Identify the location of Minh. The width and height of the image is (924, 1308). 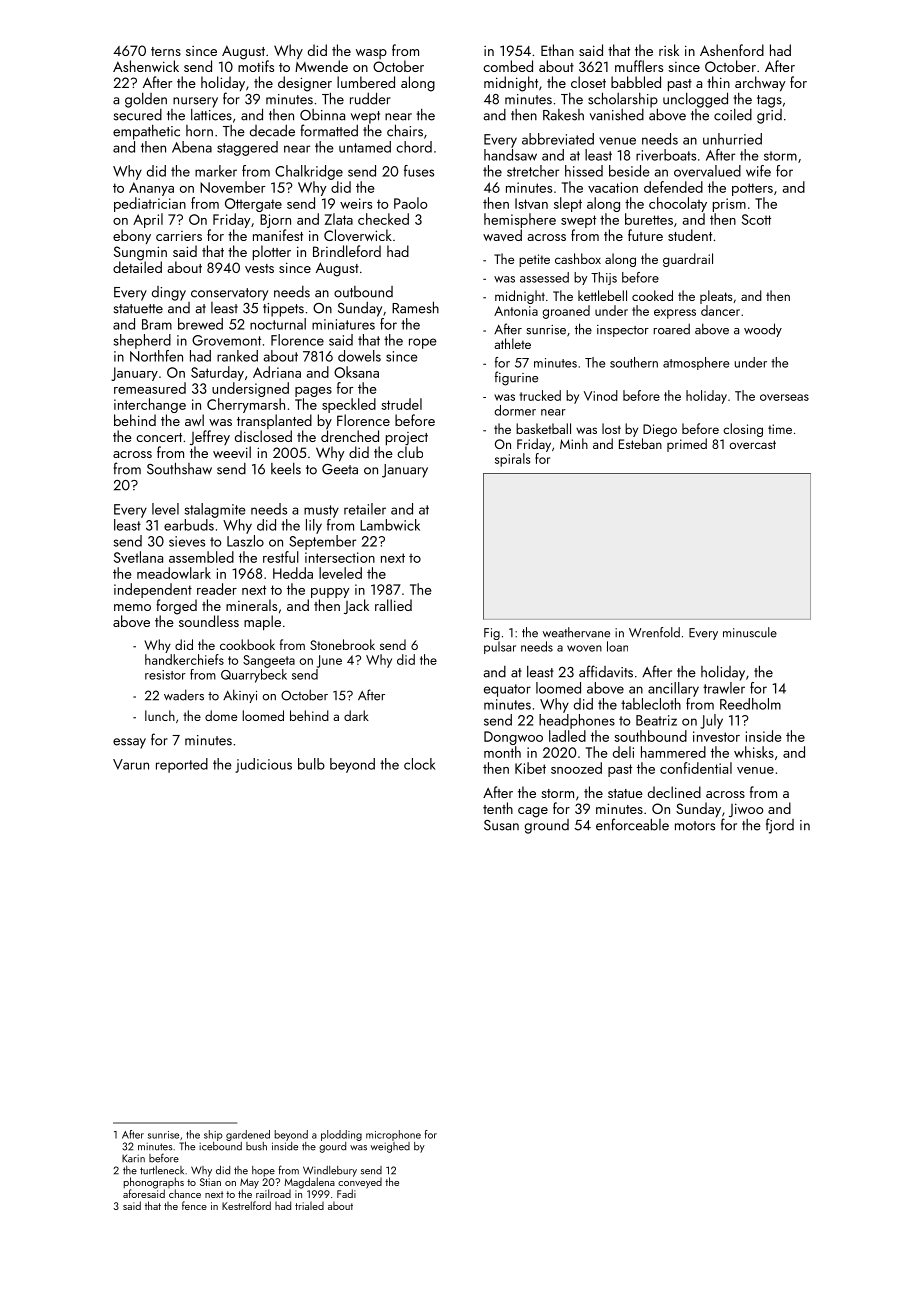
(574, 443).
